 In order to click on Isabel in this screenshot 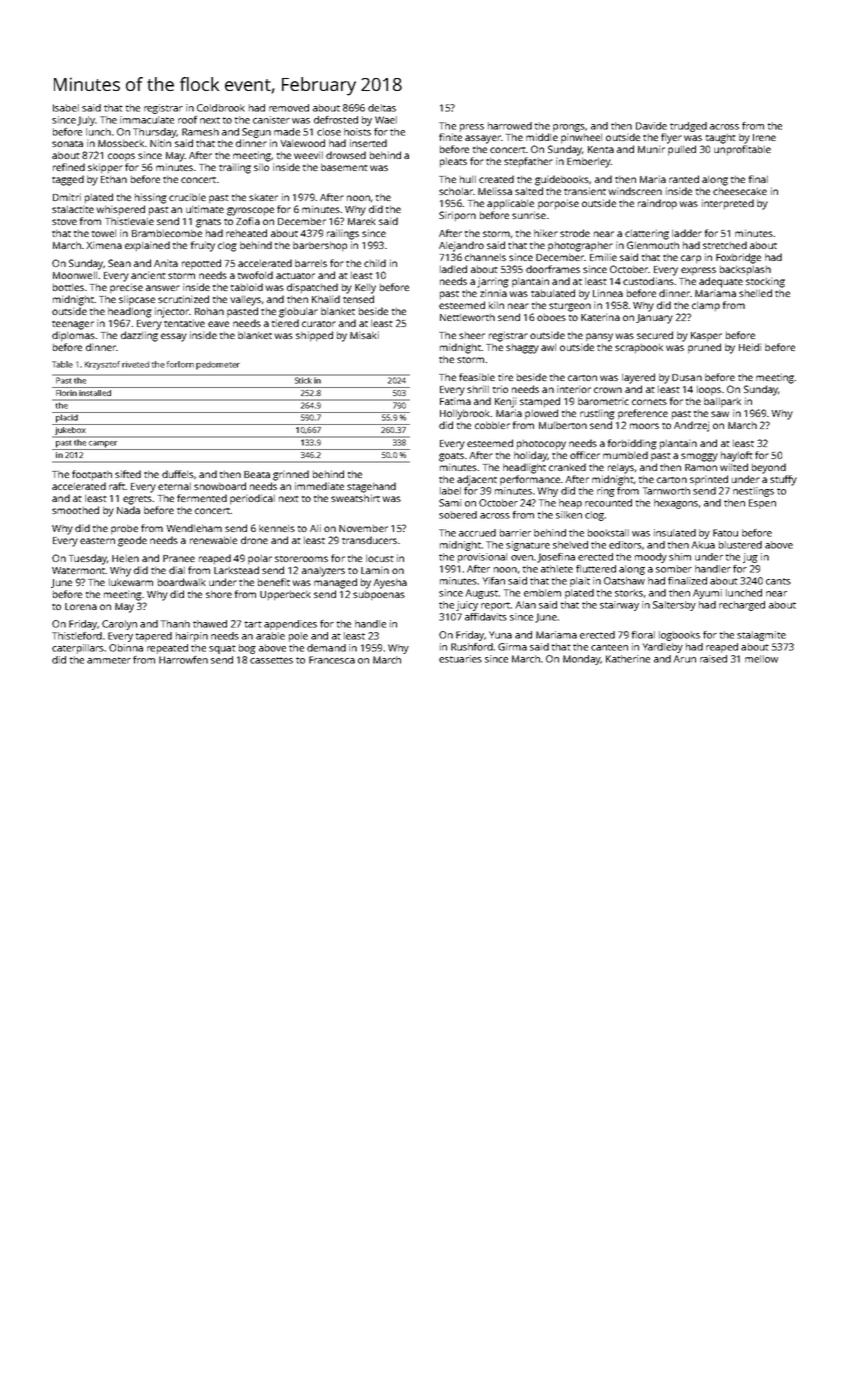, I will do `click(66, 108)`.
